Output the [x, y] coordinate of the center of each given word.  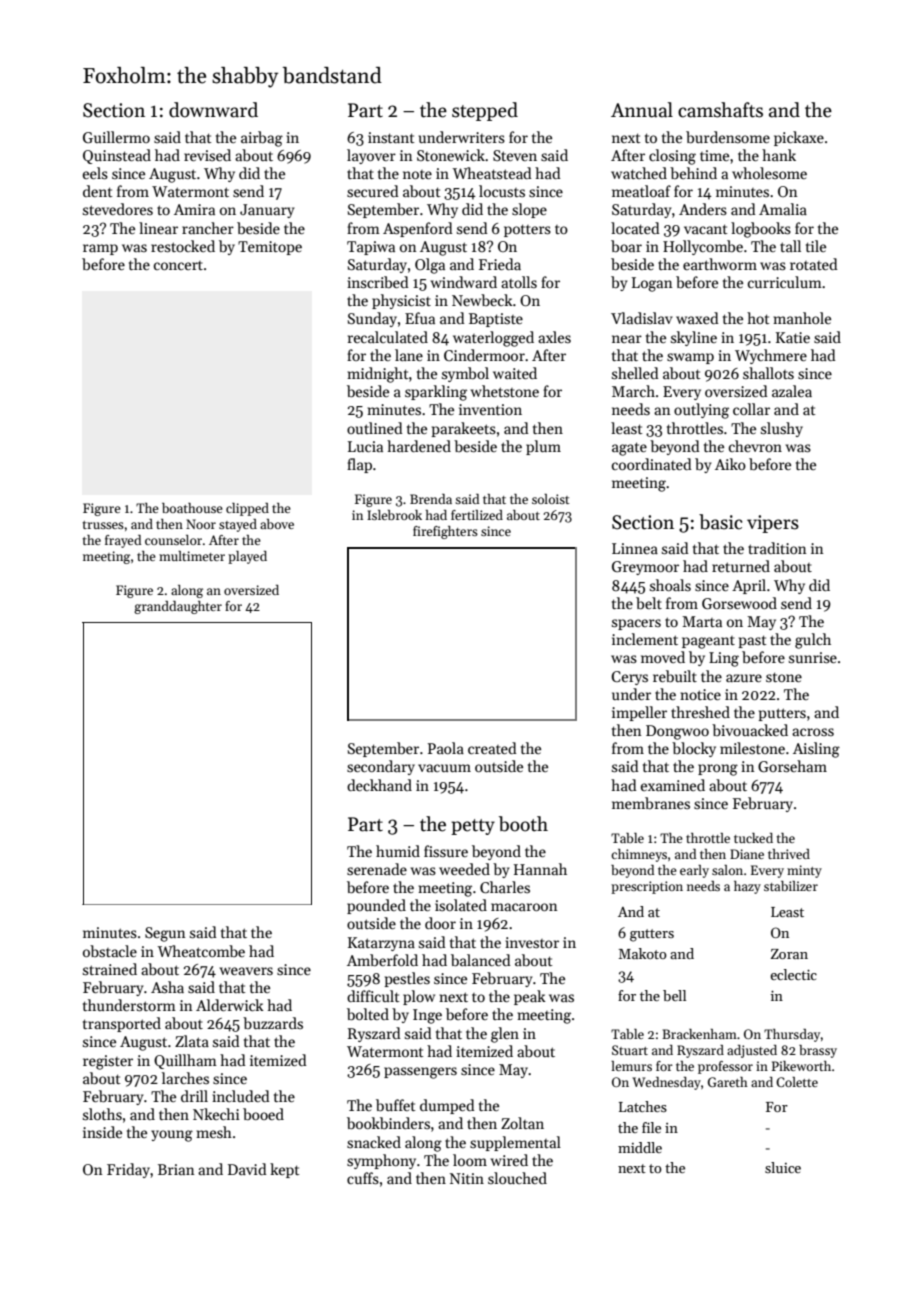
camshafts [720, 110]
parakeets [463, 429]
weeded [464, 869]
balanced [481, 960]
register [108, 1062]
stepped [485, 111]
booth [523, 824]
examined [673, 785]
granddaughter [178, 607]
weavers [246, 971]
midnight [378, 375]
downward [213, 110]
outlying [701, 411]
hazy [747, 887]
